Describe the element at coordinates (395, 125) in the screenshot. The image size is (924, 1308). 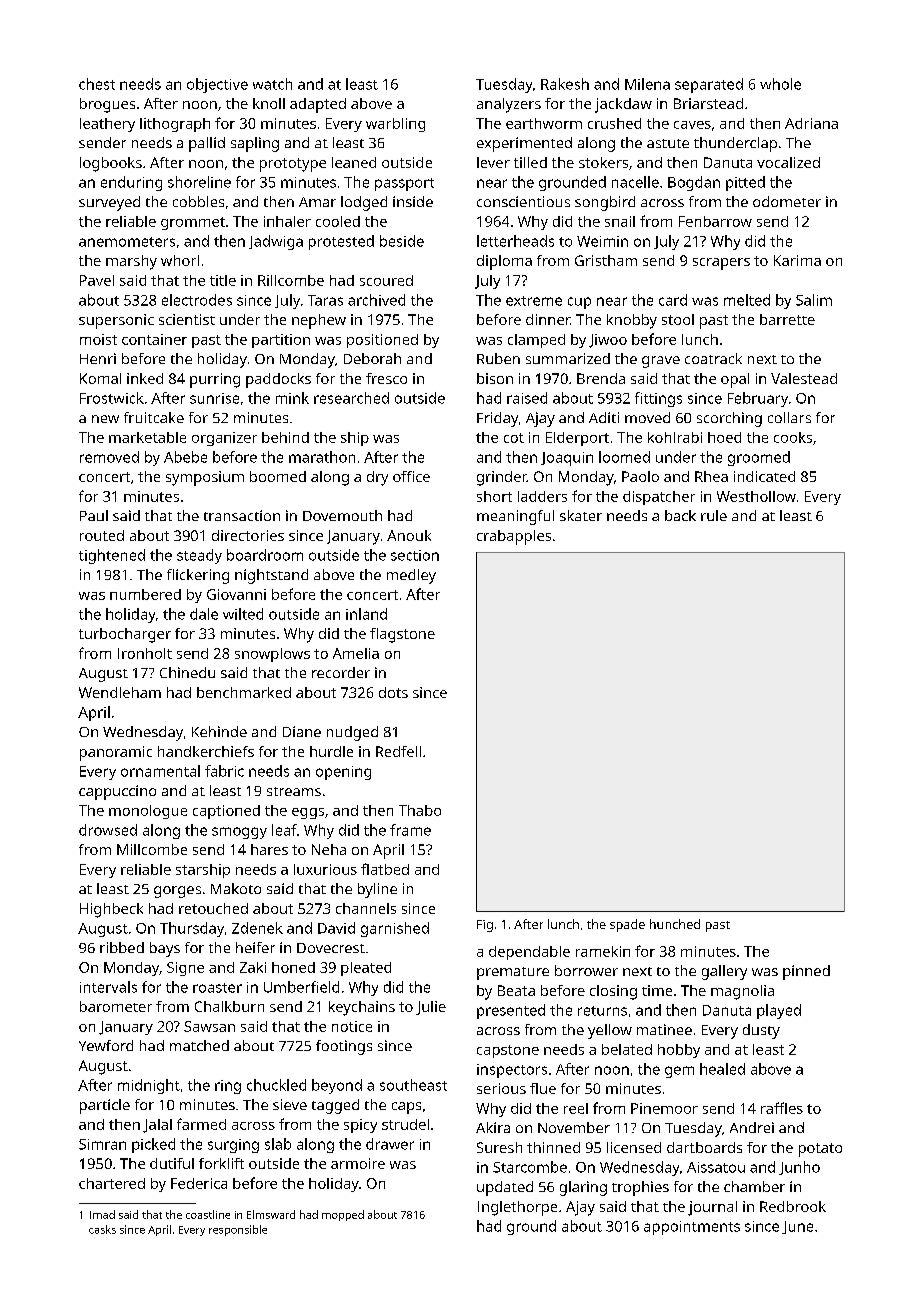
I see `warbling` at that location.
